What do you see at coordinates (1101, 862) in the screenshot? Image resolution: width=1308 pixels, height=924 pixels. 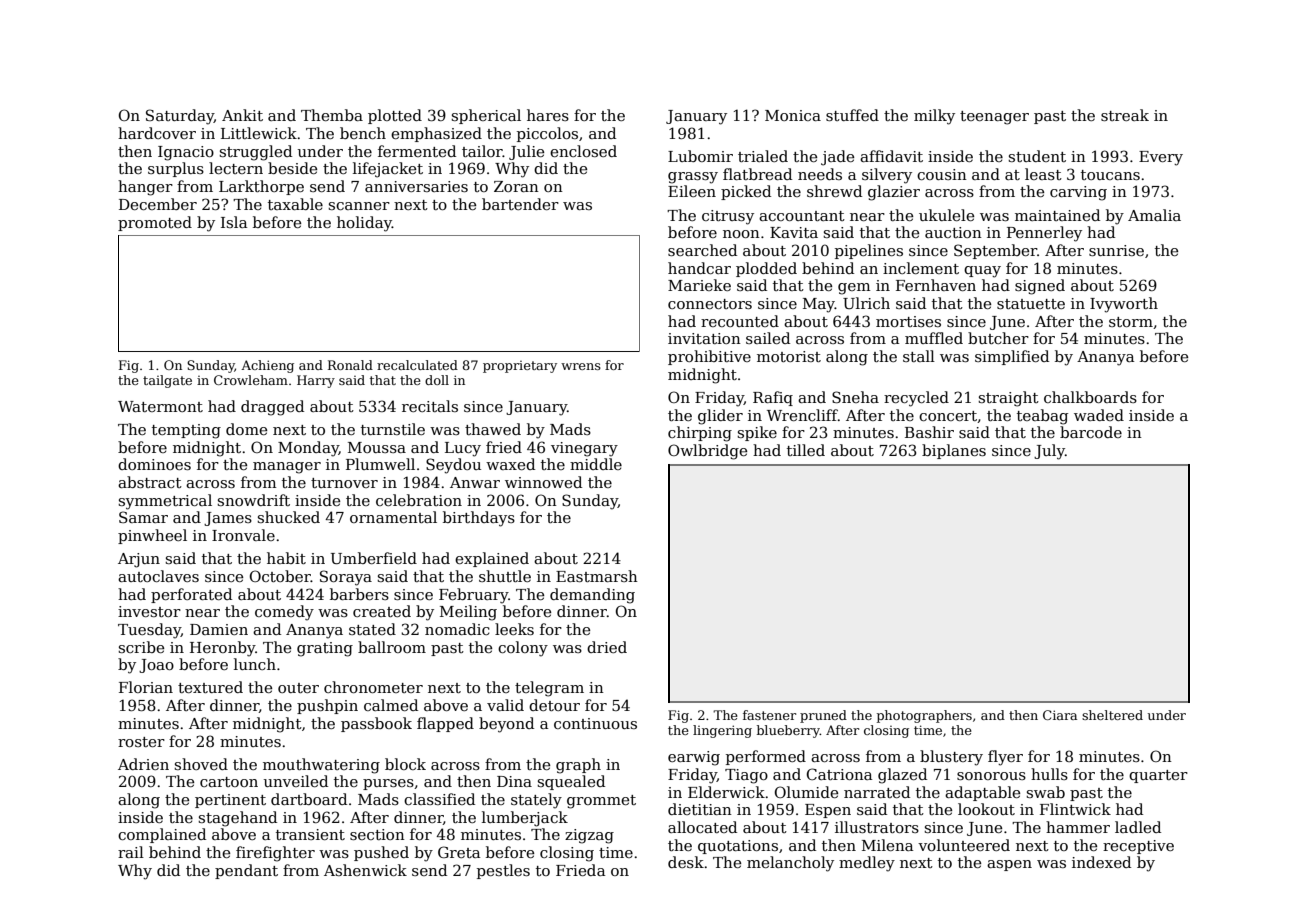 I see `indexed` at bounding box center [1101, 862].
